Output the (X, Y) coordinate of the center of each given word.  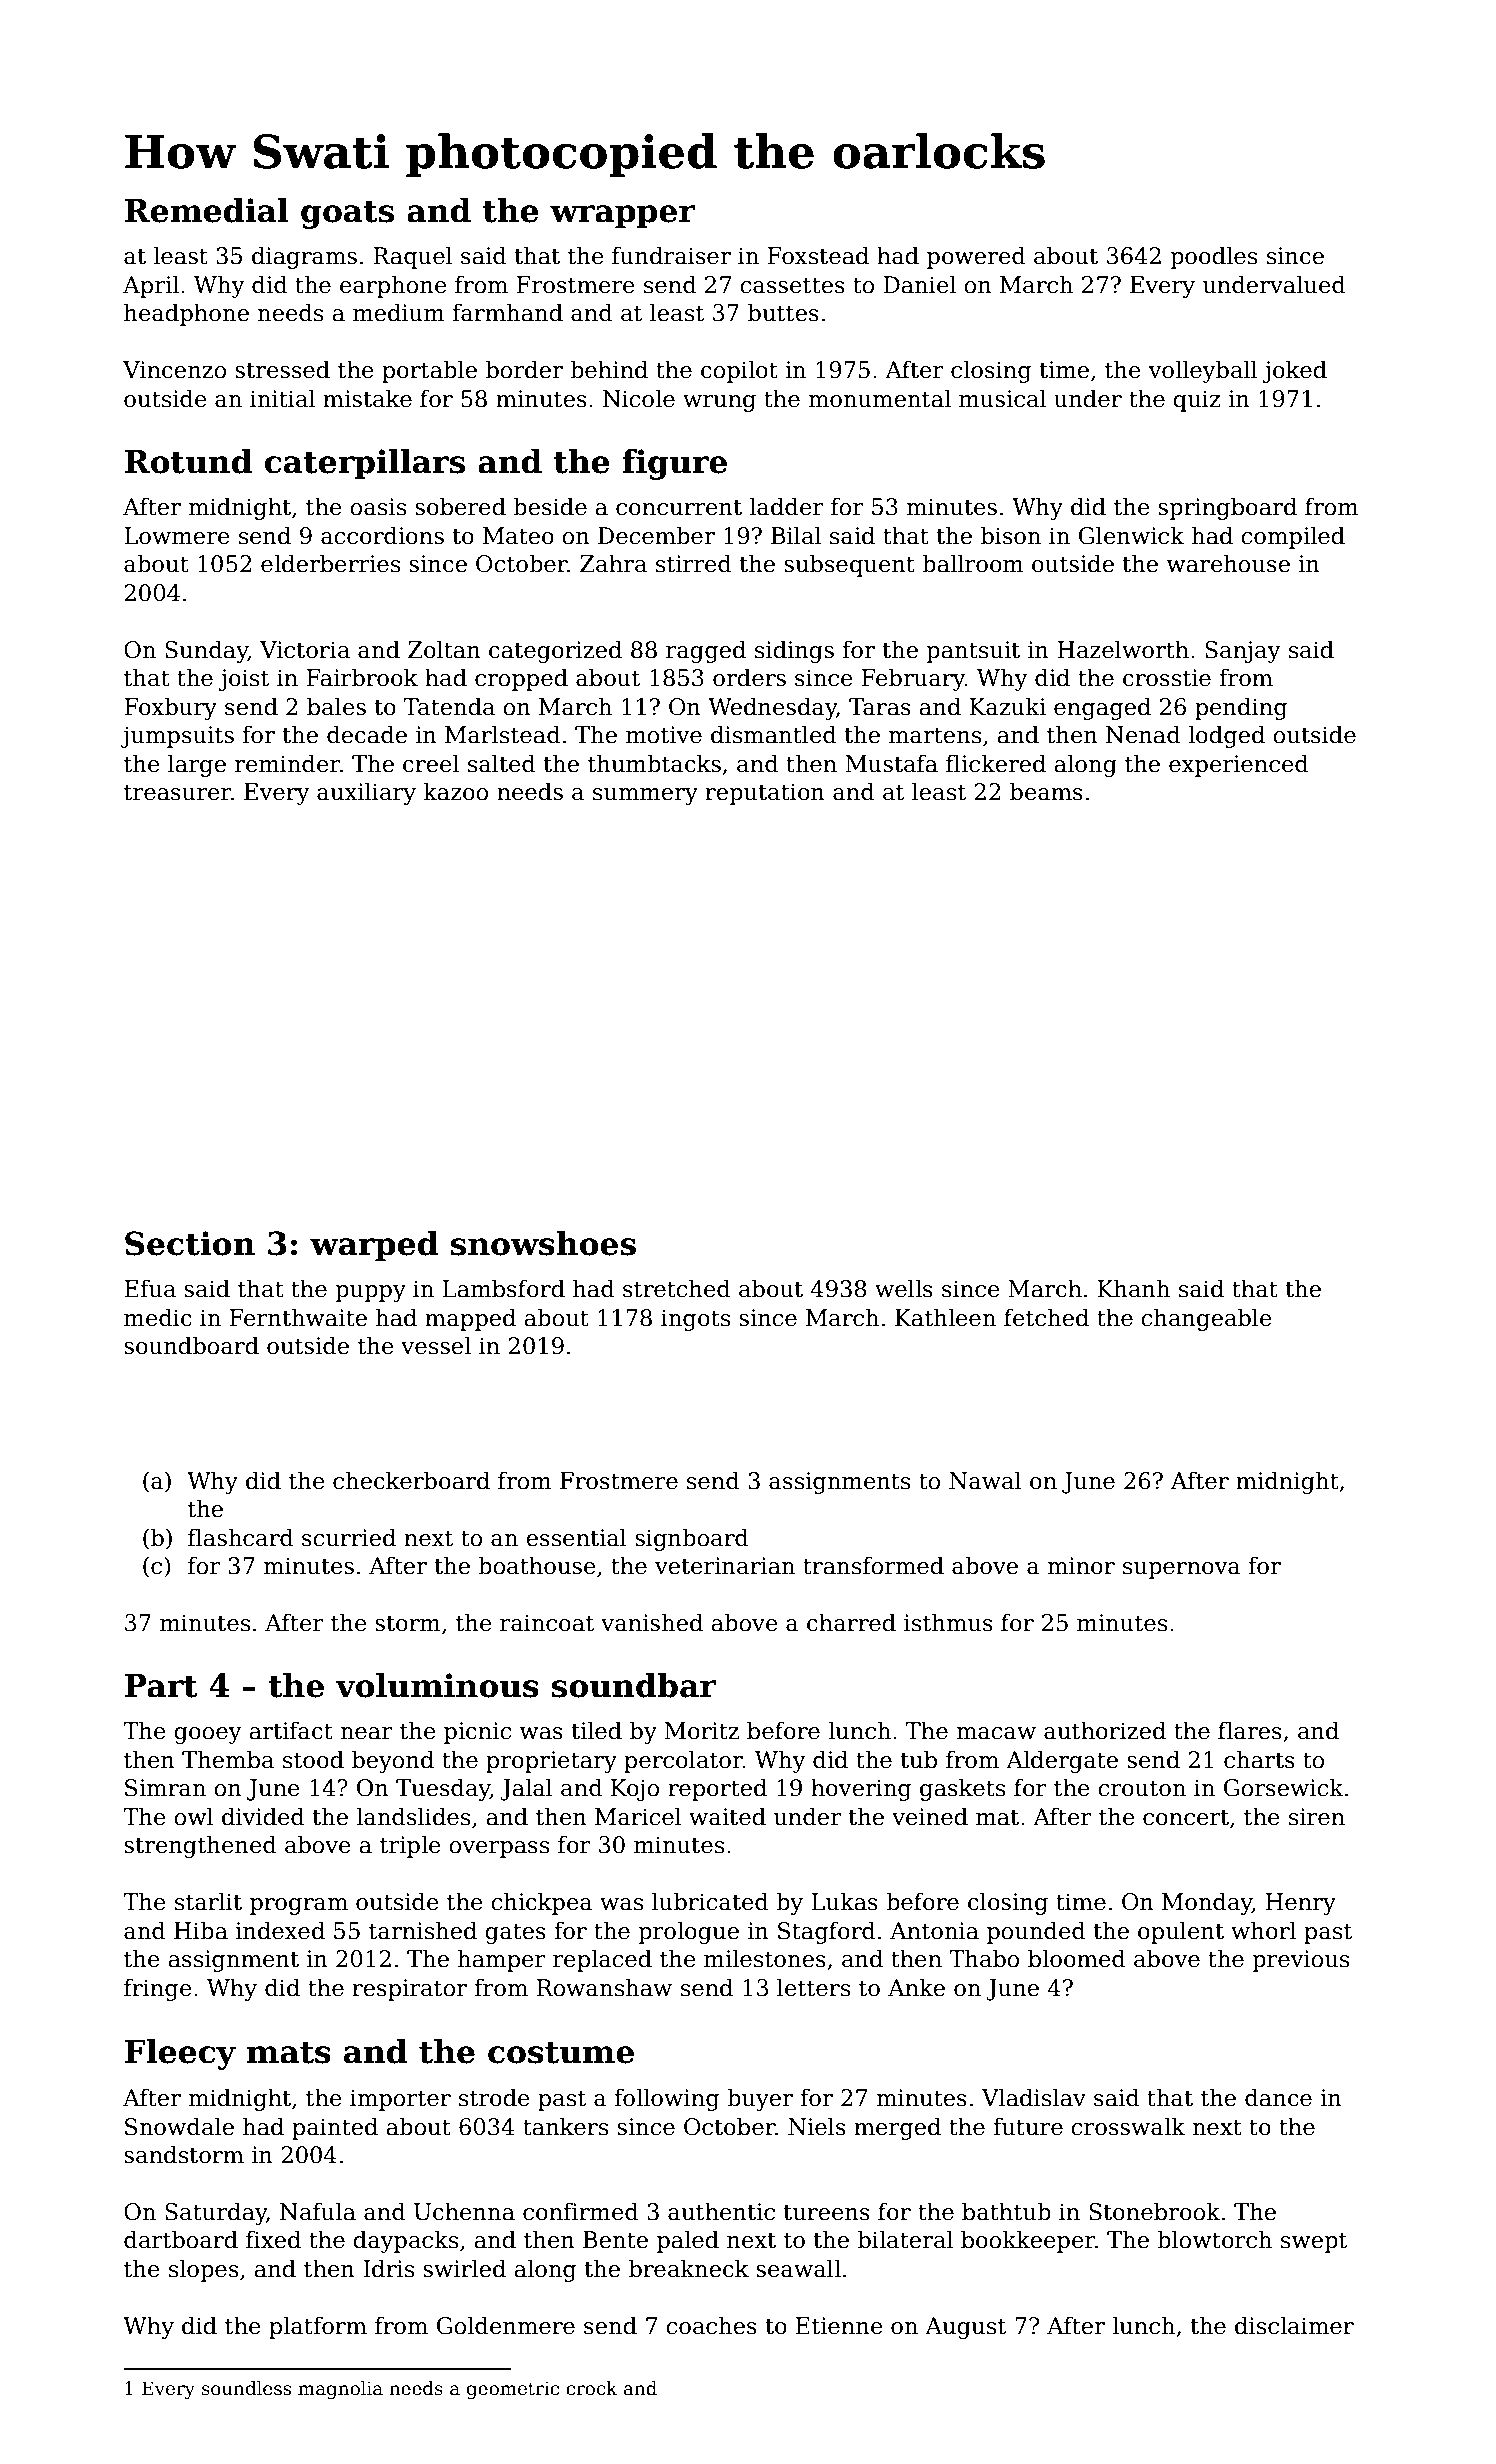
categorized (555, 651)
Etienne (839, 2326)
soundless (246, 2388)
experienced (1238, 765)
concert (1186, 1818)
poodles (1213, 257)
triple (410, 1846)
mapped (470, 1319)
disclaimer (1294, 2325)
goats (347, 215)
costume (561, 2053)
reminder (287, 763)
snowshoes (543, 1243)
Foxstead (818, 255)
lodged (1226, 736)
